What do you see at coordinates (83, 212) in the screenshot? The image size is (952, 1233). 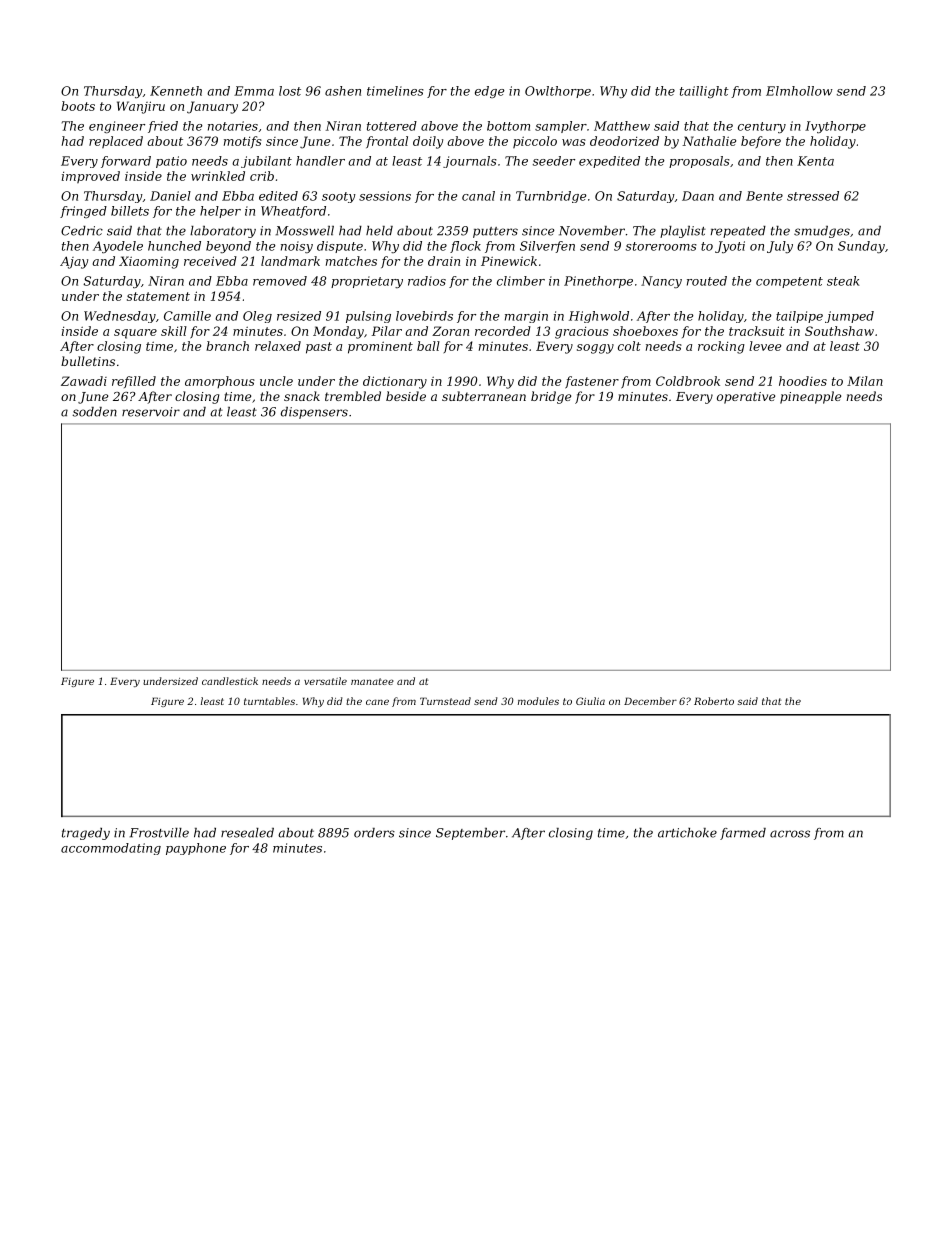 I see `fringed` at bounding box center [83, 212].
